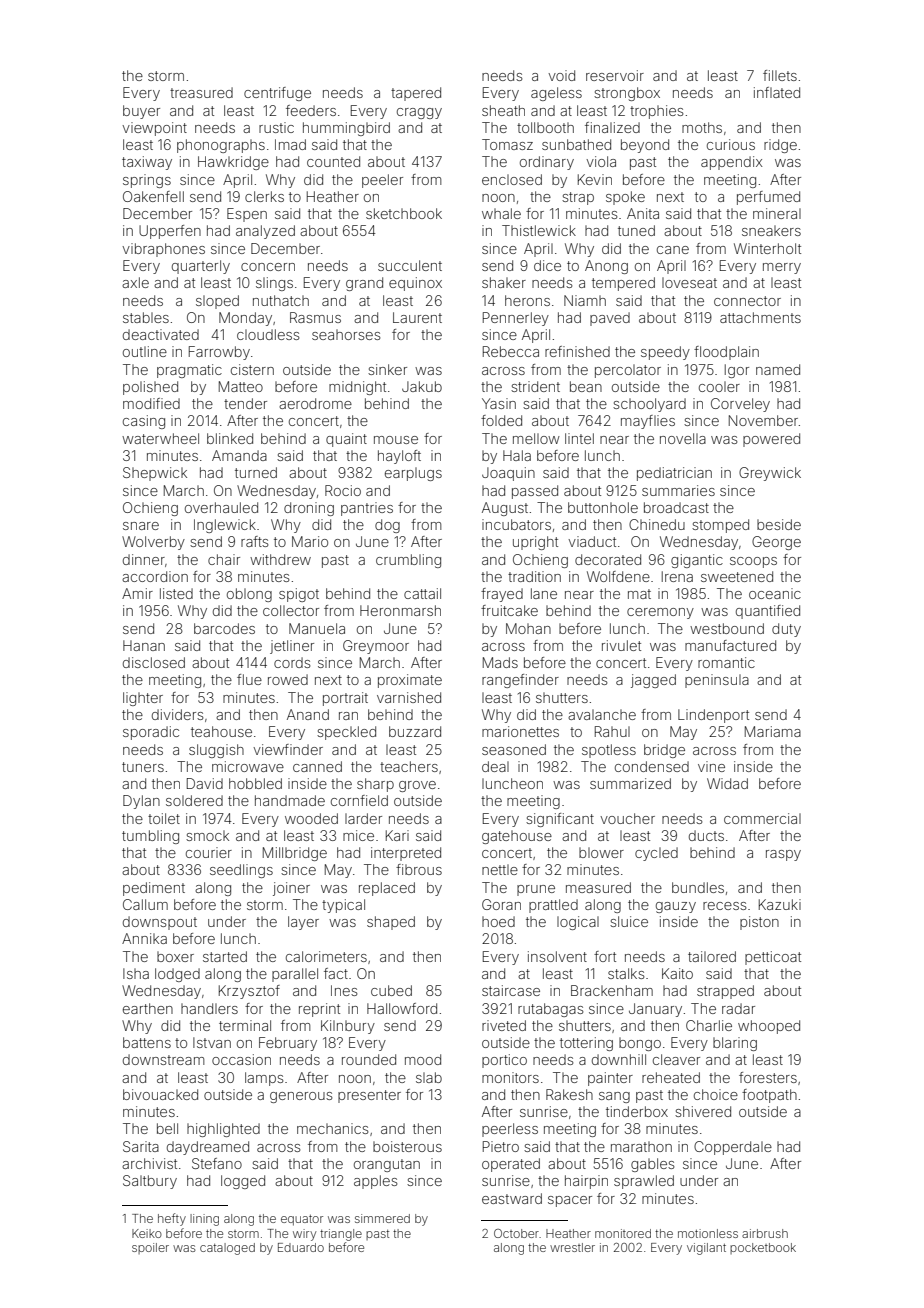  I want to click on wrestler, so click(572, 1247).
